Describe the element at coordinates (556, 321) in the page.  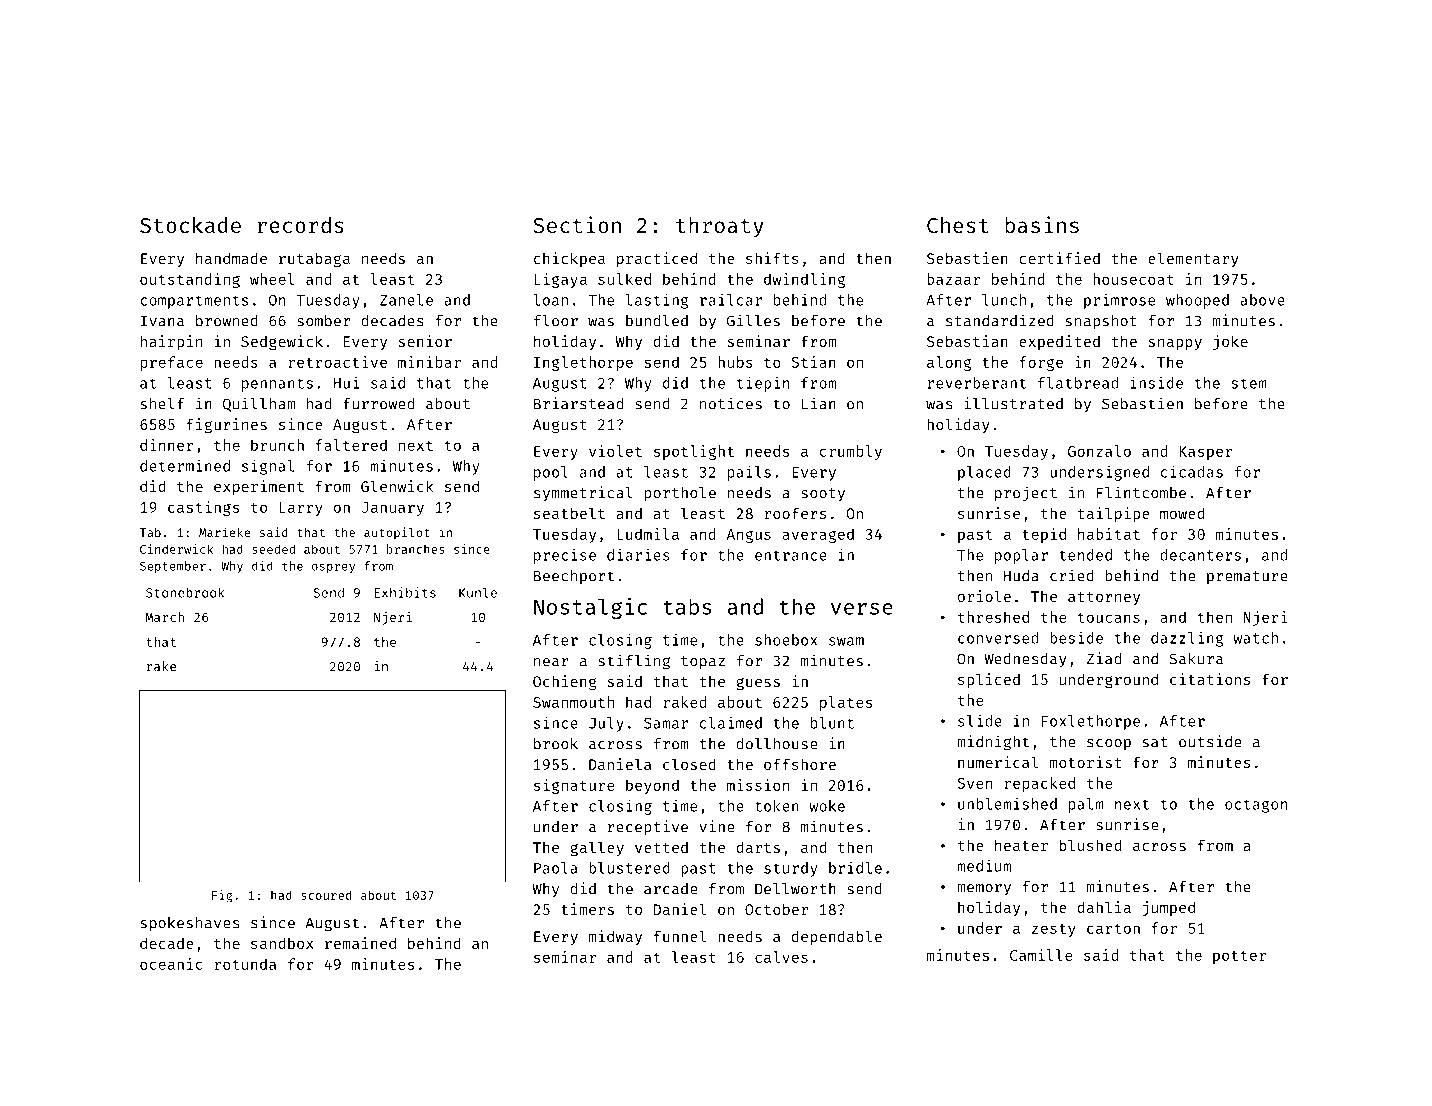
I see `floor` at that location.
